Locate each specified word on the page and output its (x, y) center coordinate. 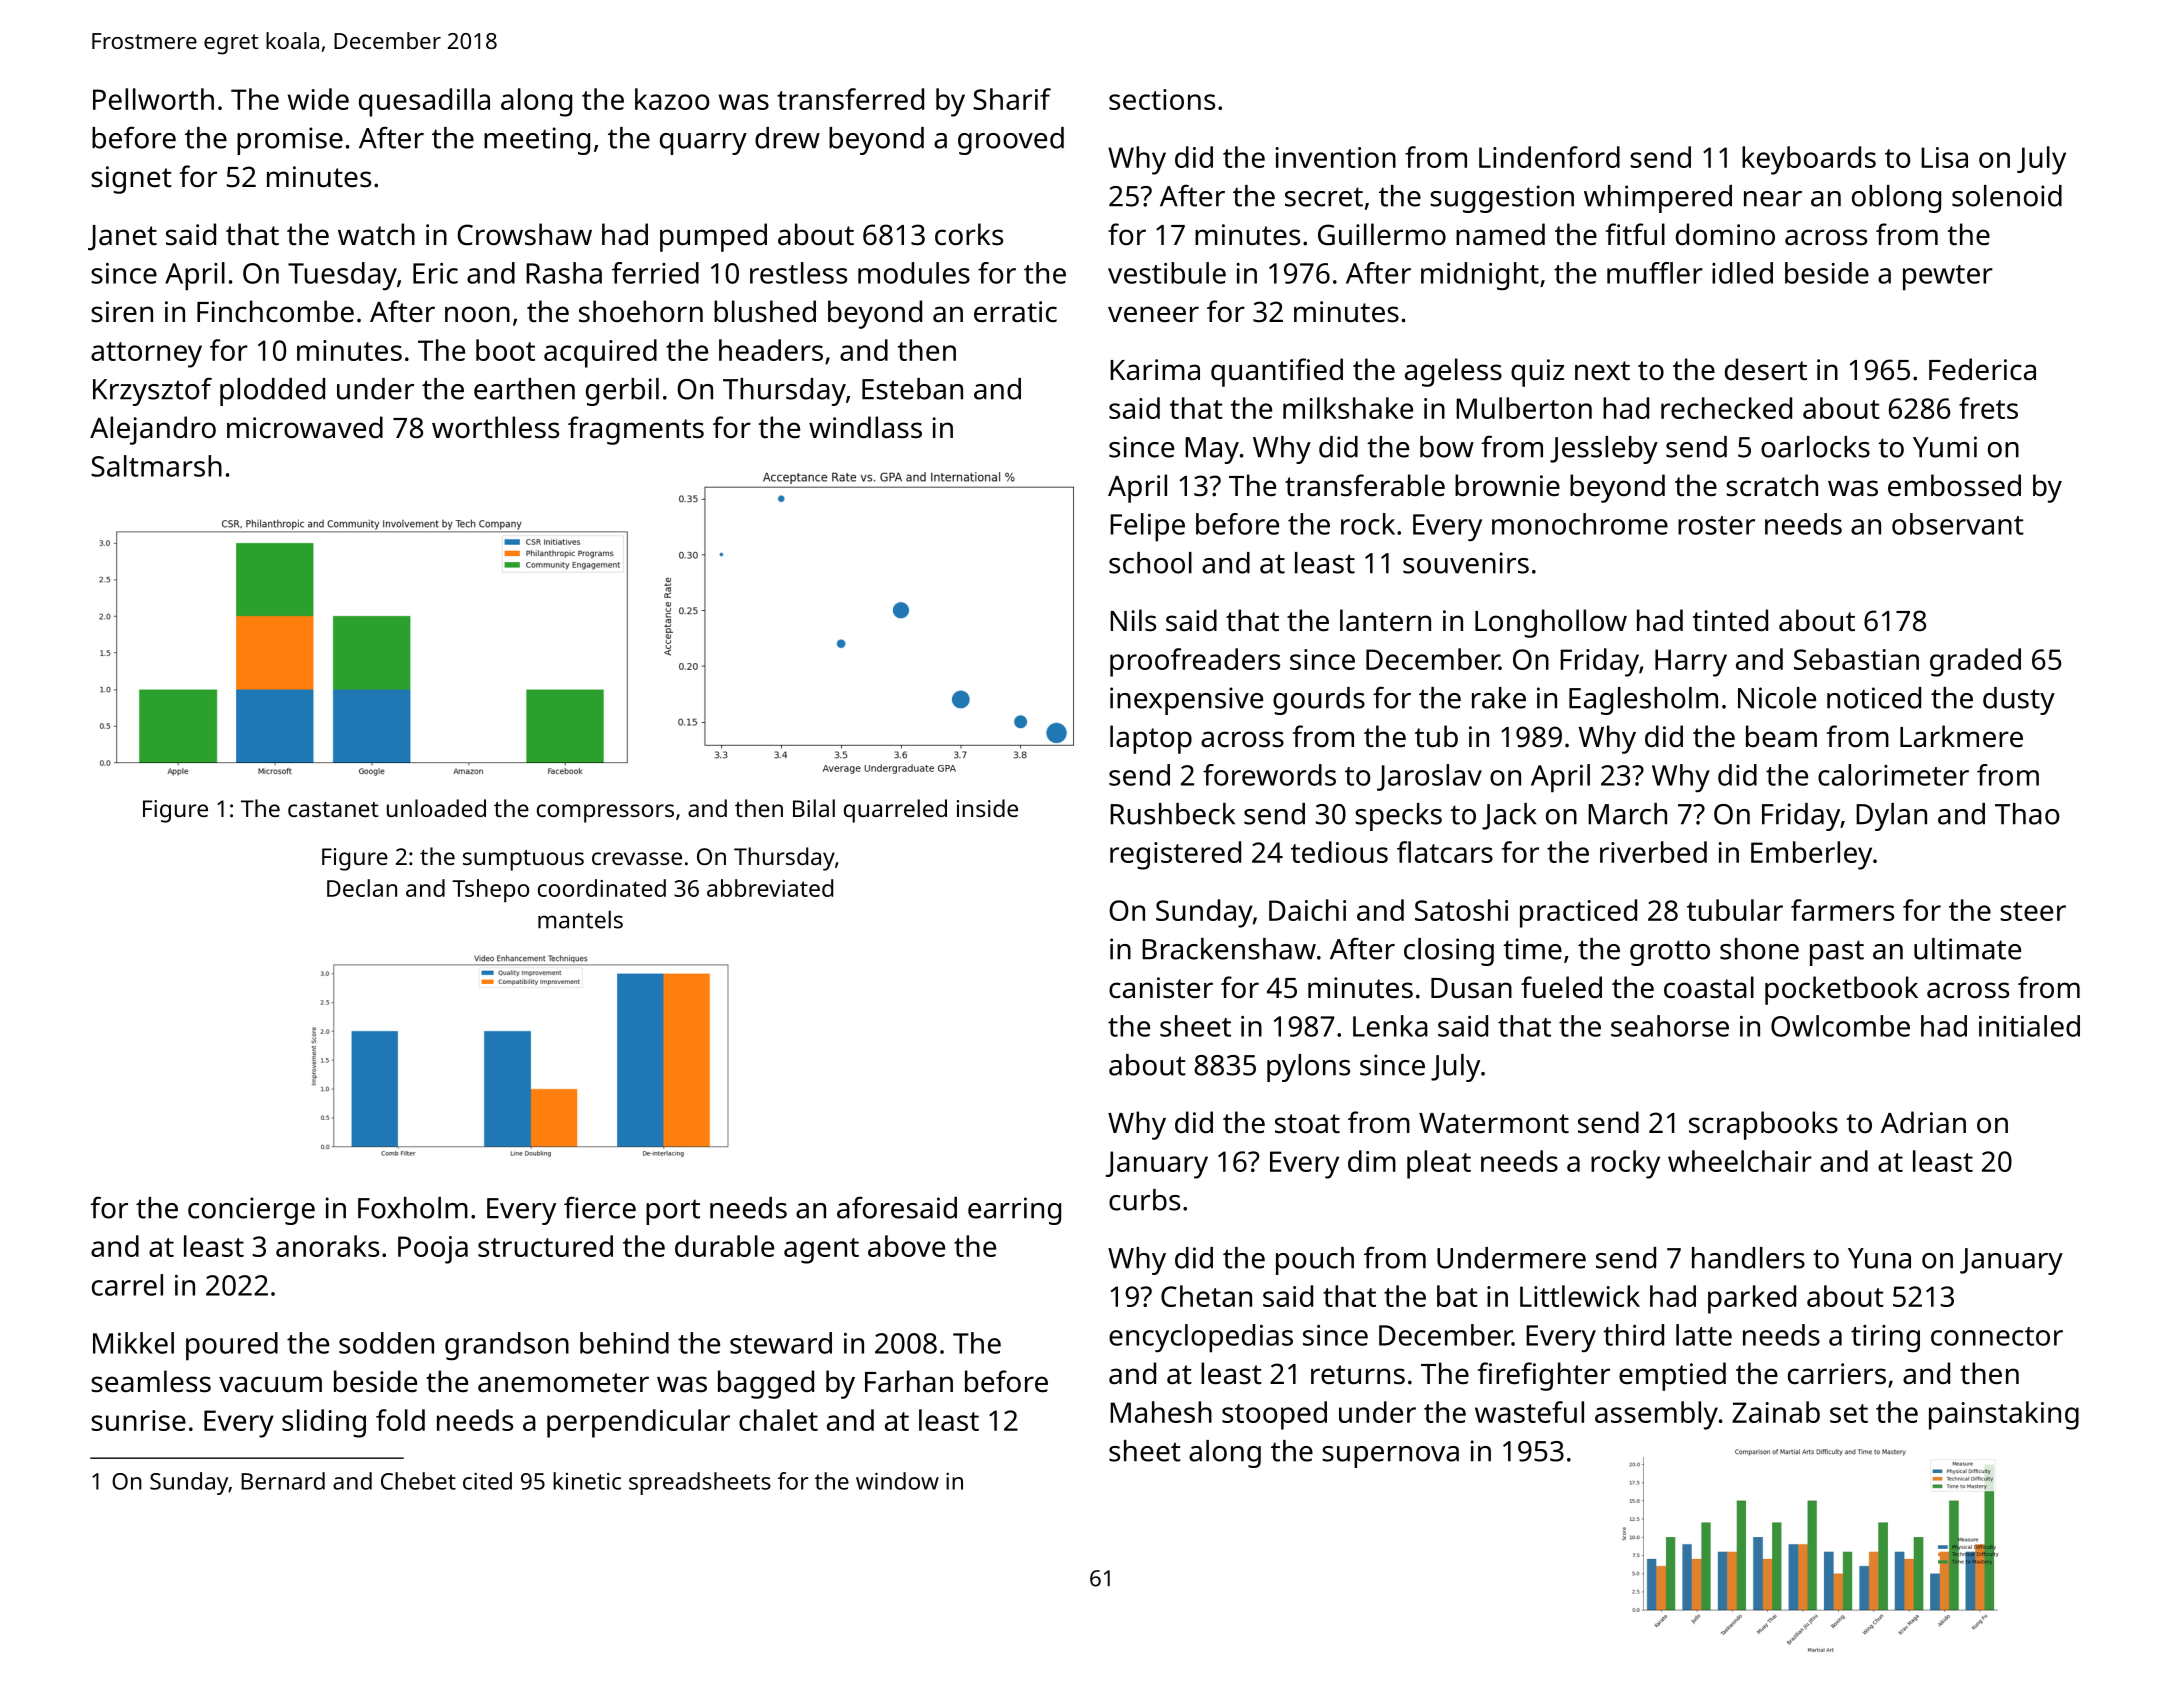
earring (1014, 1211)
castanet (333, 809)
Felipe (1147, 527)
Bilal (814, 808)
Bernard (283, 1481)
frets (1988, 408)
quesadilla (424, 102)
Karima (1155, 370)
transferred (850, 99)
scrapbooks (1763, 1125)
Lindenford (1549, 157)
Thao (2027, 814)
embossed (1954, 485)
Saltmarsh (156, 466)
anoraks (327, 1246)
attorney (146, 355)
